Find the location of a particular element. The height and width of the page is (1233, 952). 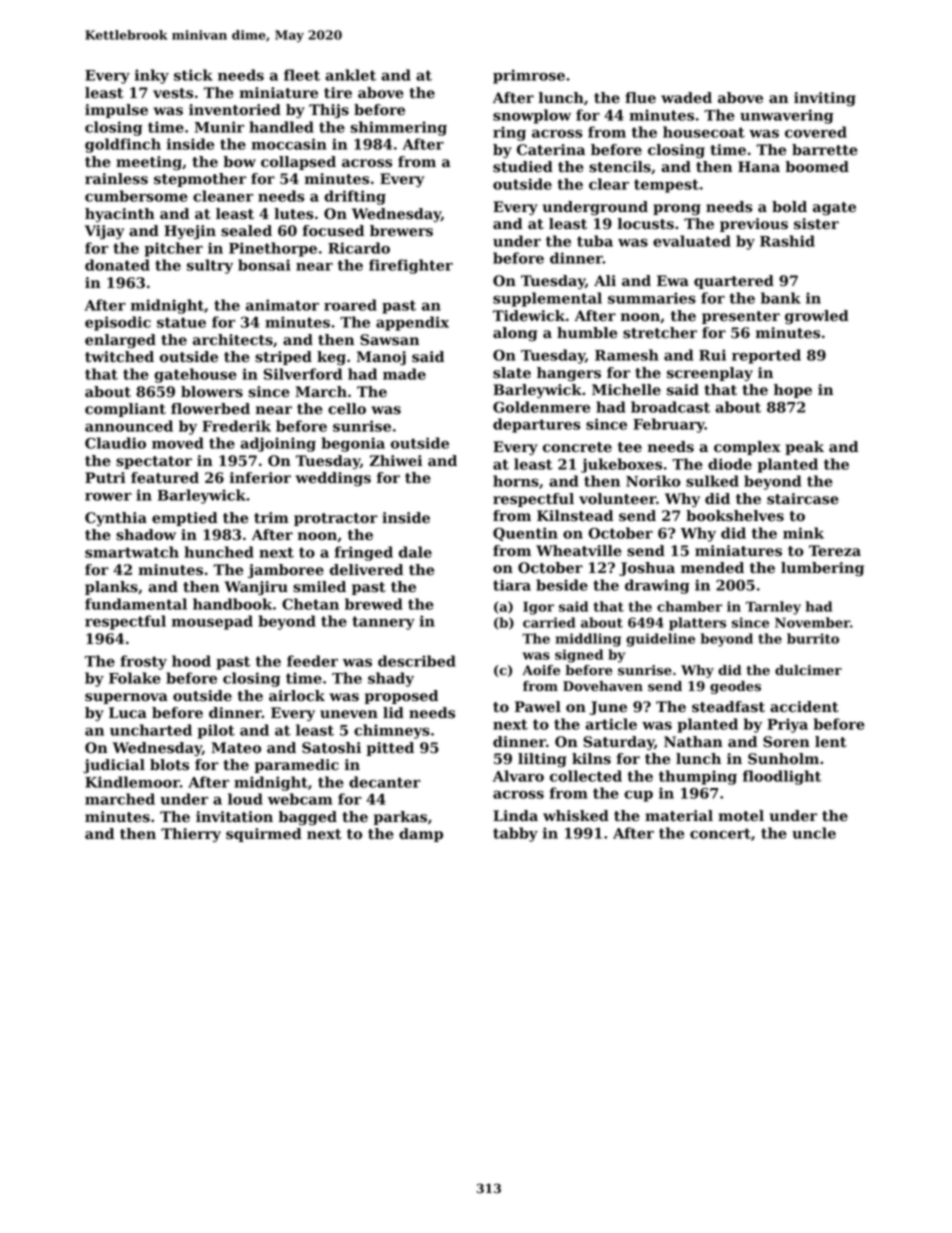

dale is located at coordinates (415, 552).
